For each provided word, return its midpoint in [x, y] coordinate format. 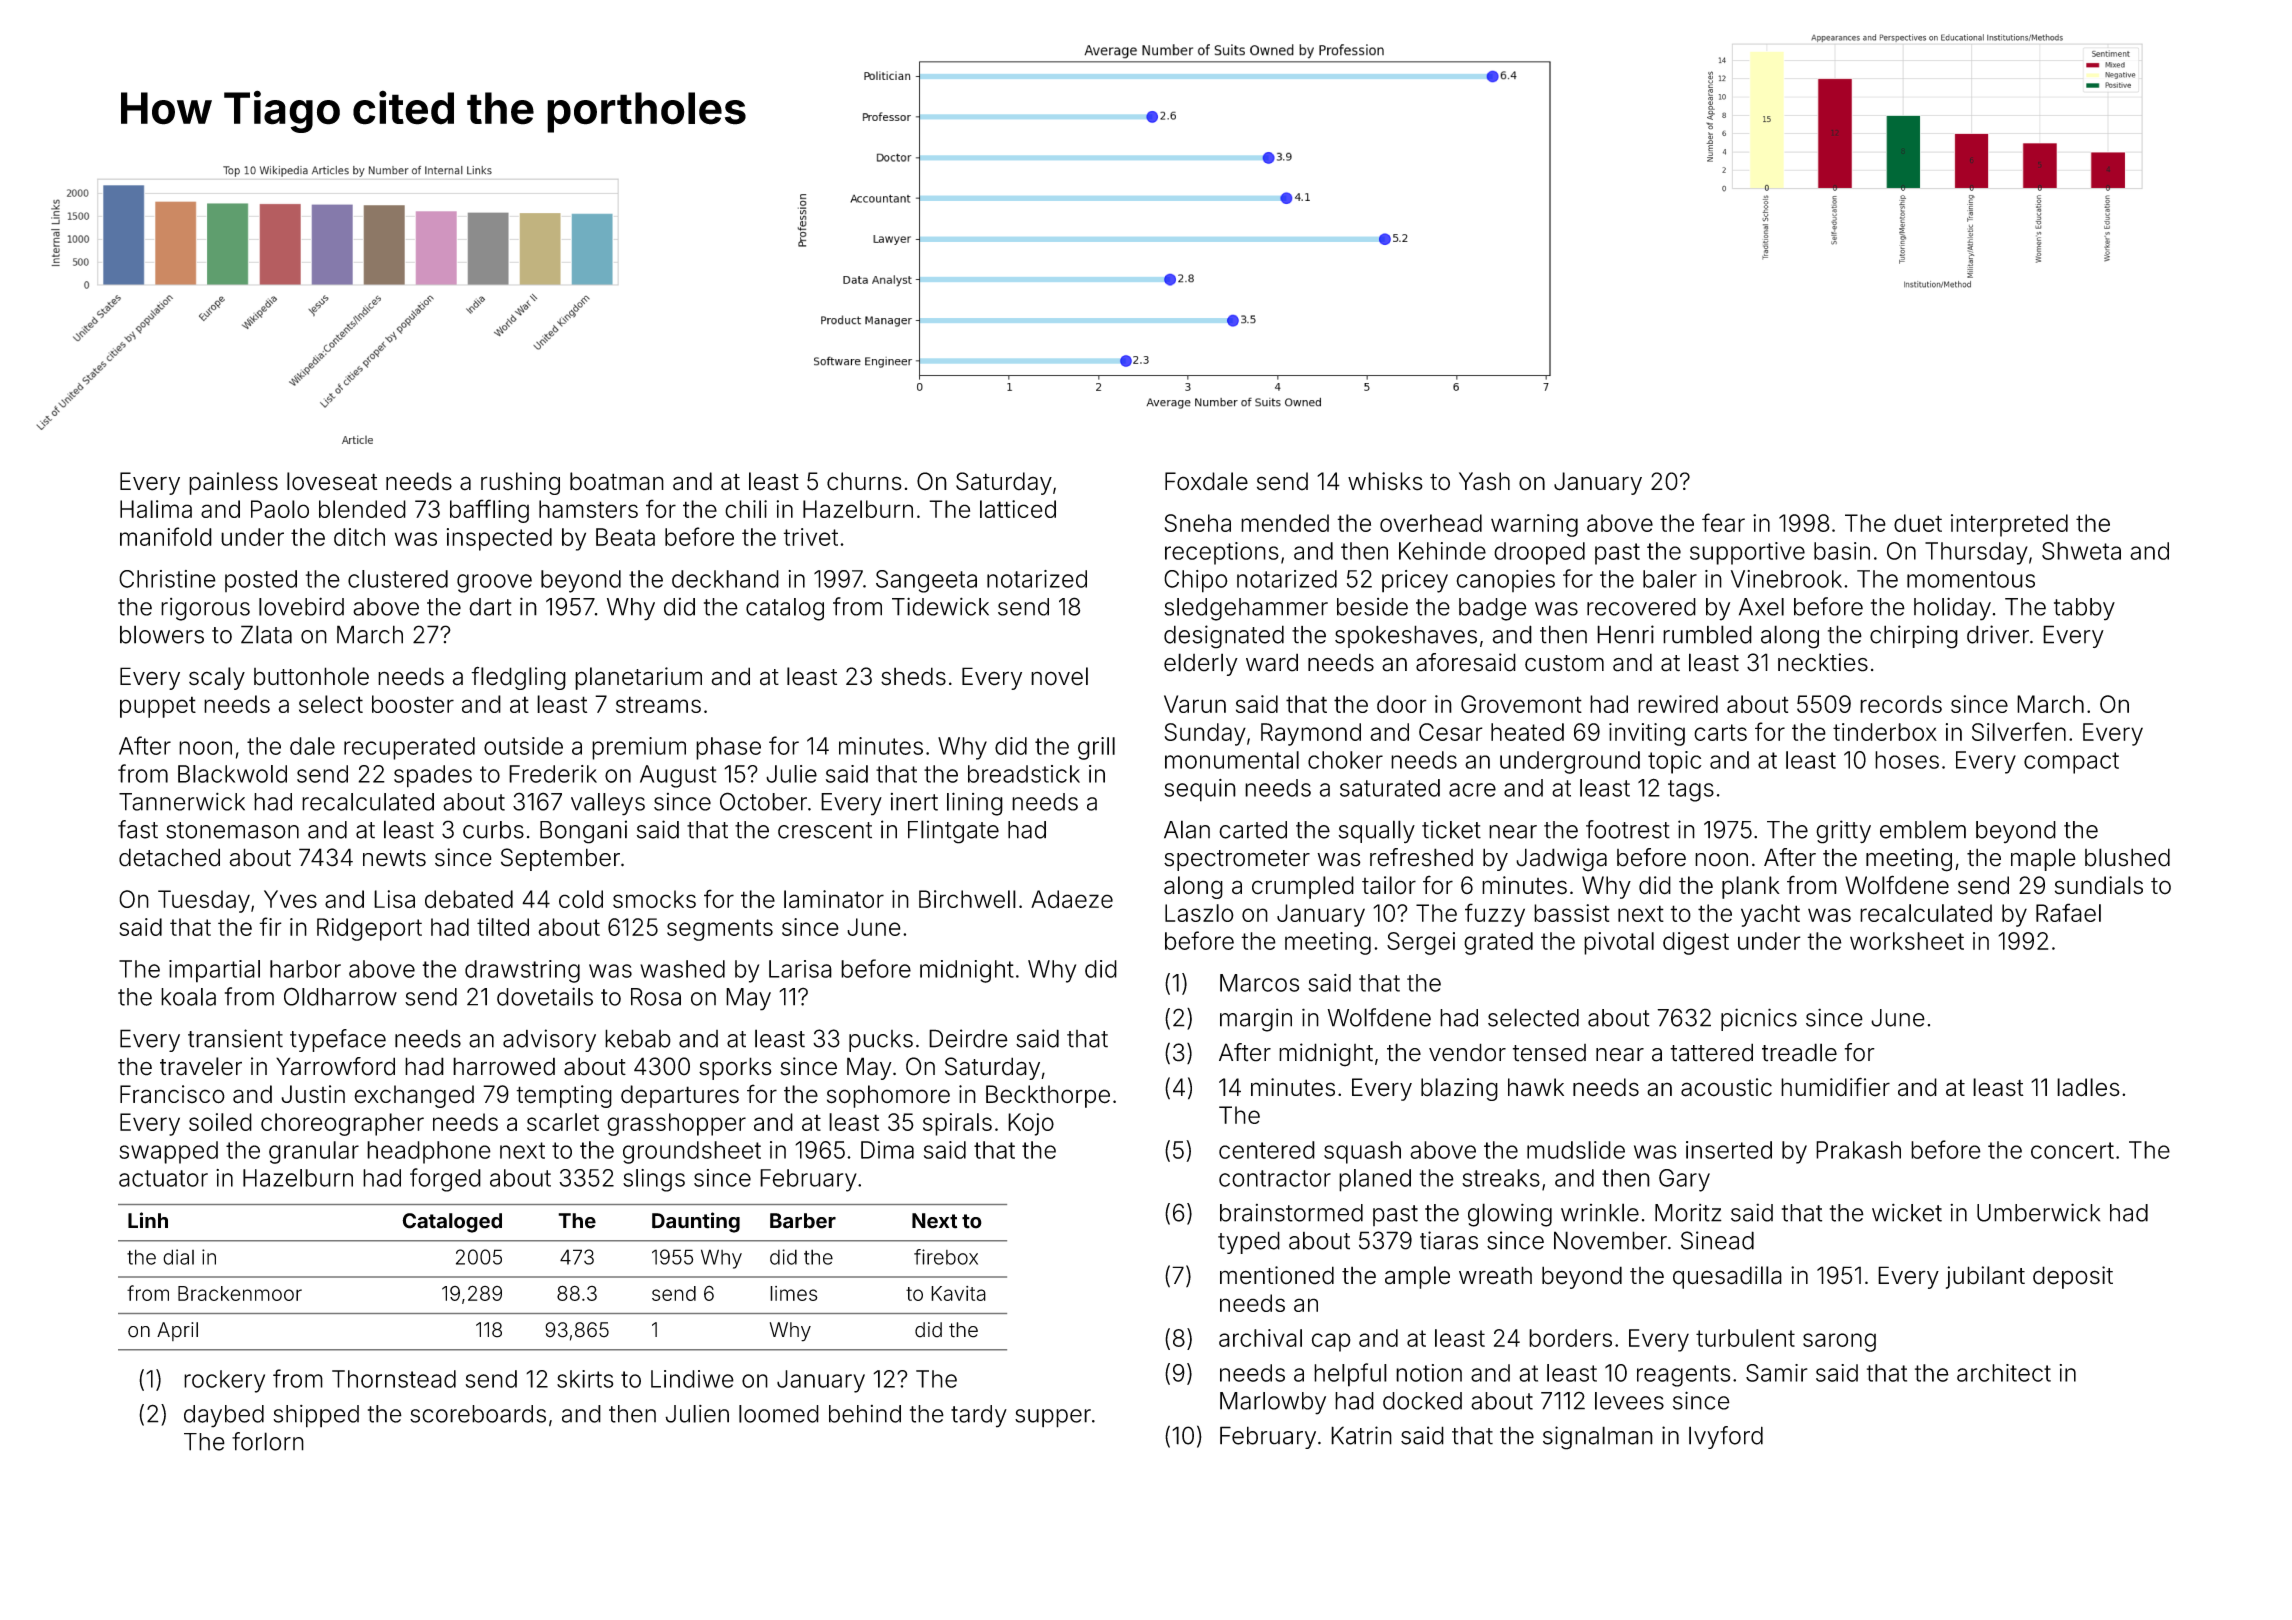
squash [1362, 1152]
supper [1053, 1418]
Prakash [1858, 1150]
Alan [1187, 829]
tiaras [1449, 1240]
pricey [1415, 581]
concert [2072, 1150]
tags [1691, 791]
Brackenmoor [240, 1293]
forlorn [268, 1441]
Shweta [2081, 551]
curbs [493, 830]
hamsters [588, 509]
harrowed [504, 1066]
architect [2004, 1373]
